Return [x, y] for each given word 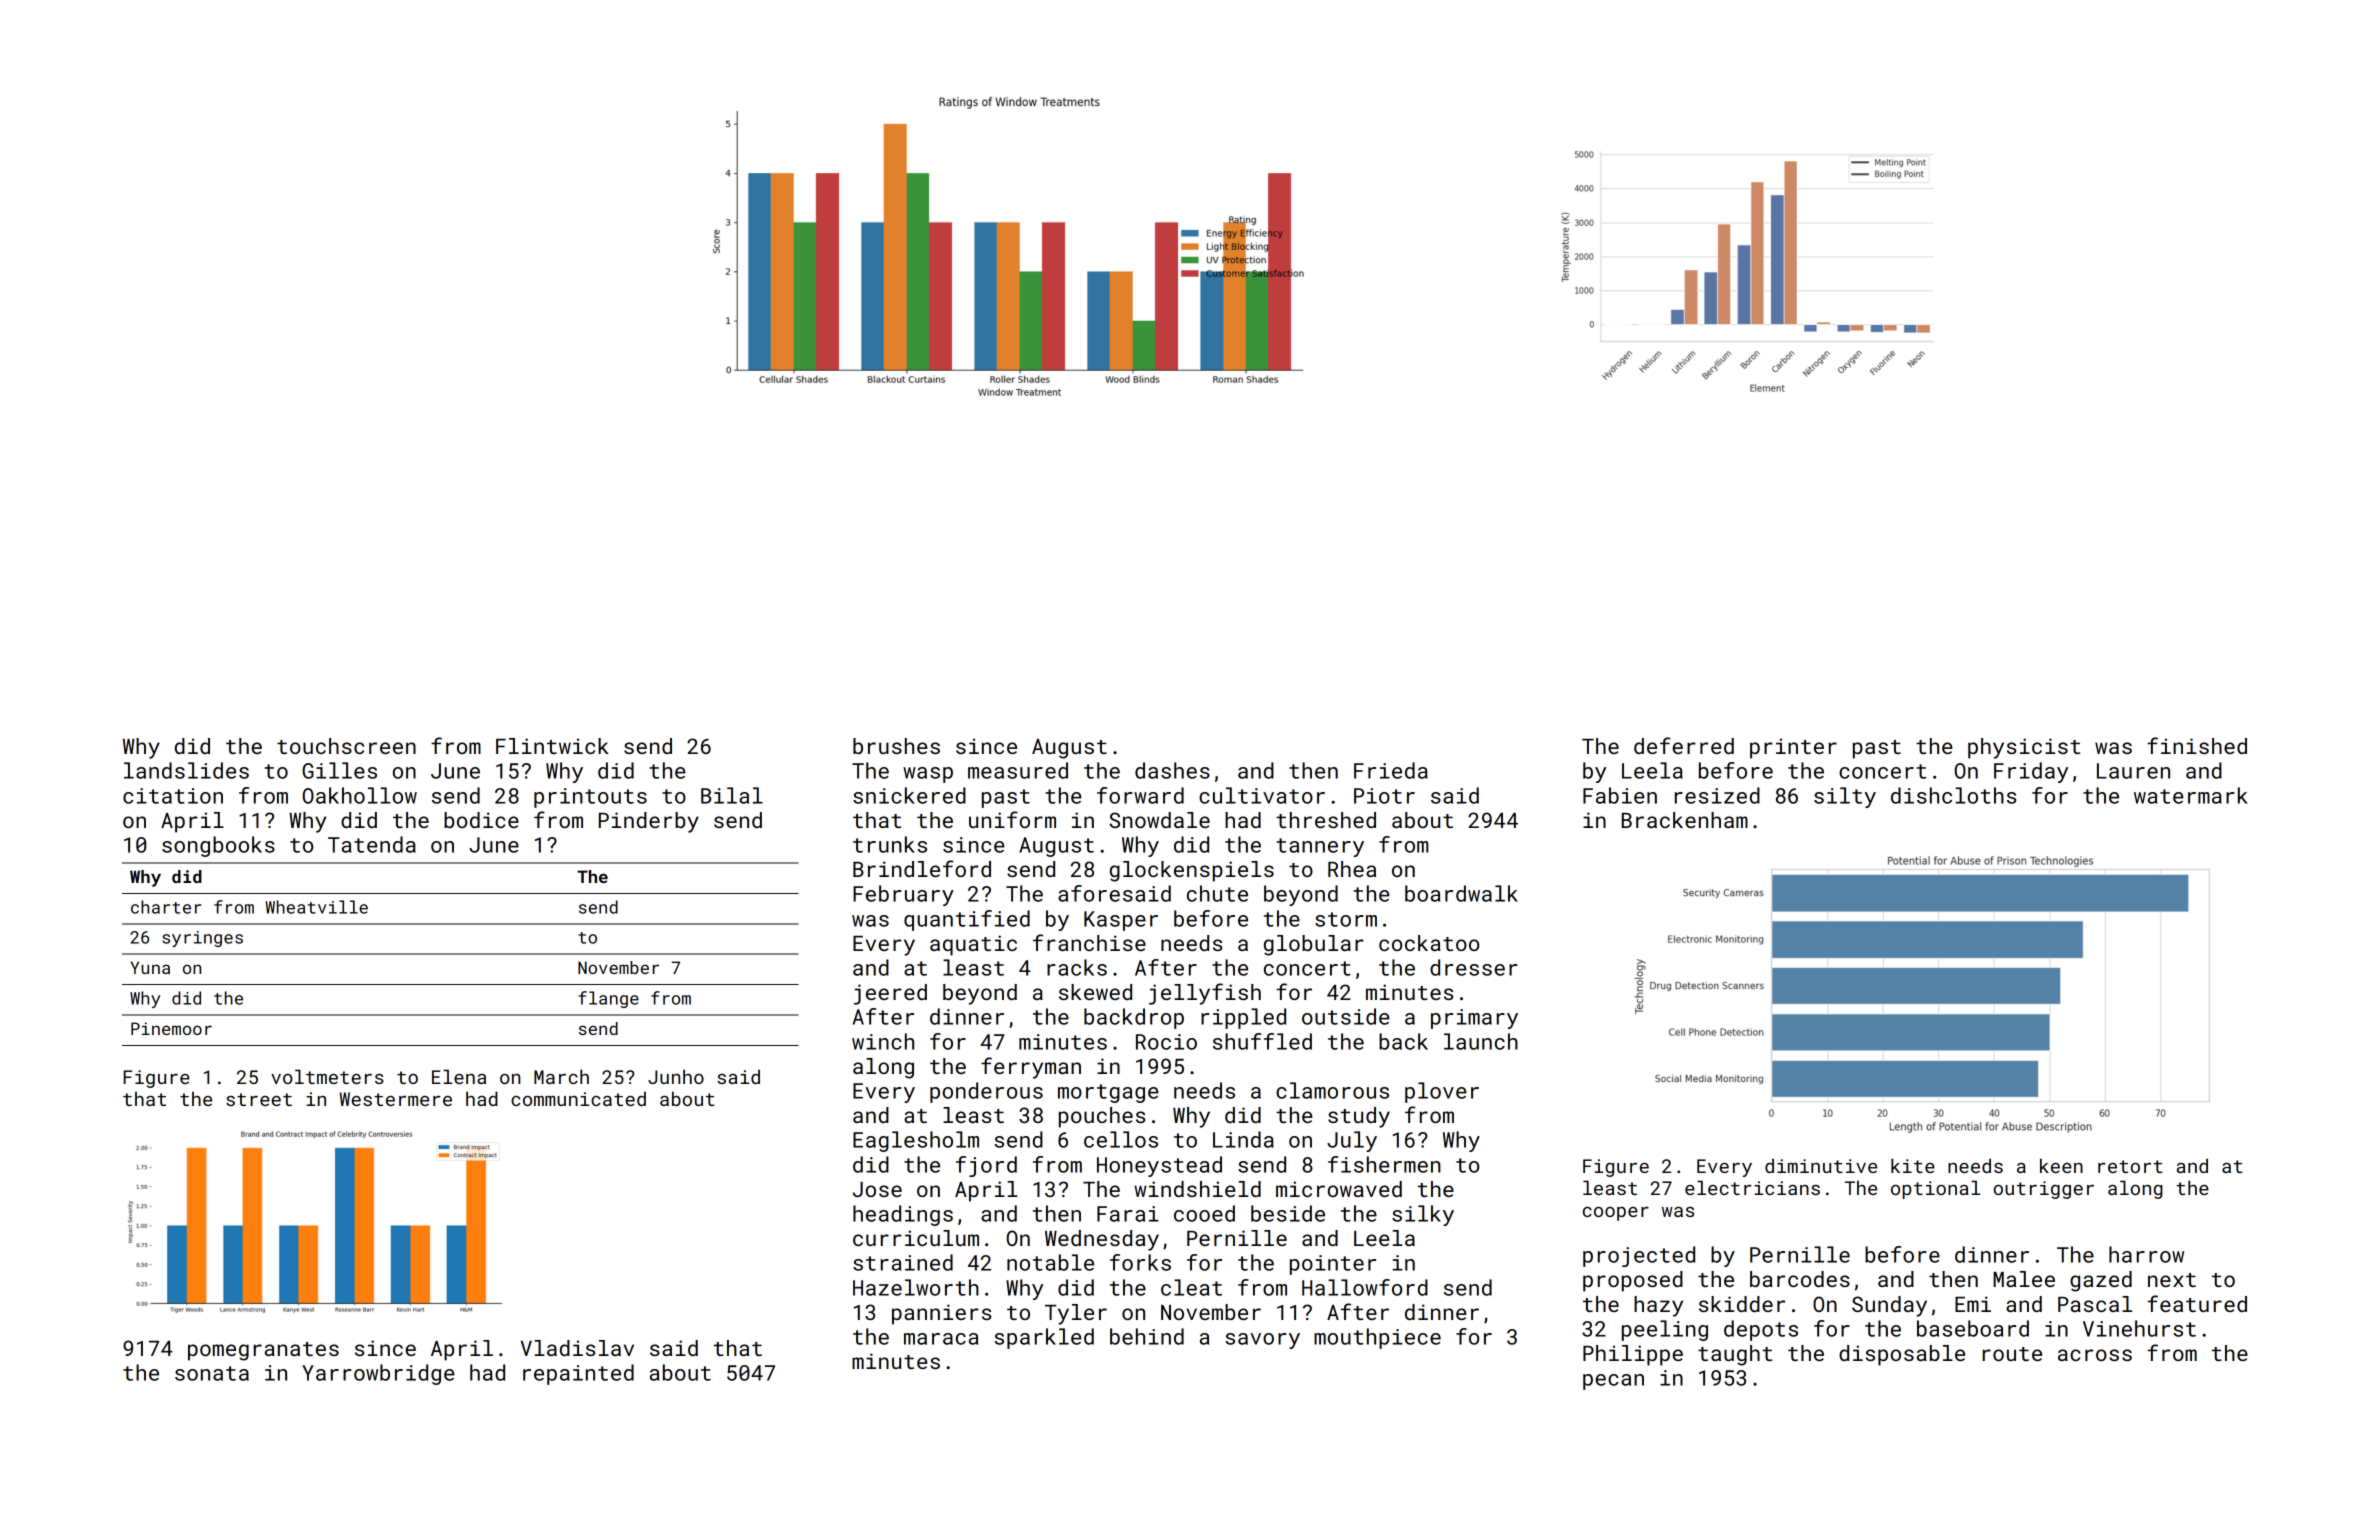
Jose [877, 1189]
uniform [1012, 819]
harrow [2146, 1254]
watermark [2191, 795]
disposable [1902, 1355]
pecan [1613, 1382]
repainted [578, 1374]
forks [1140, 1262]
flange [608, 999]
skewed [1095, 992]
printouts [590, 798]
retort [2130, 1166]
